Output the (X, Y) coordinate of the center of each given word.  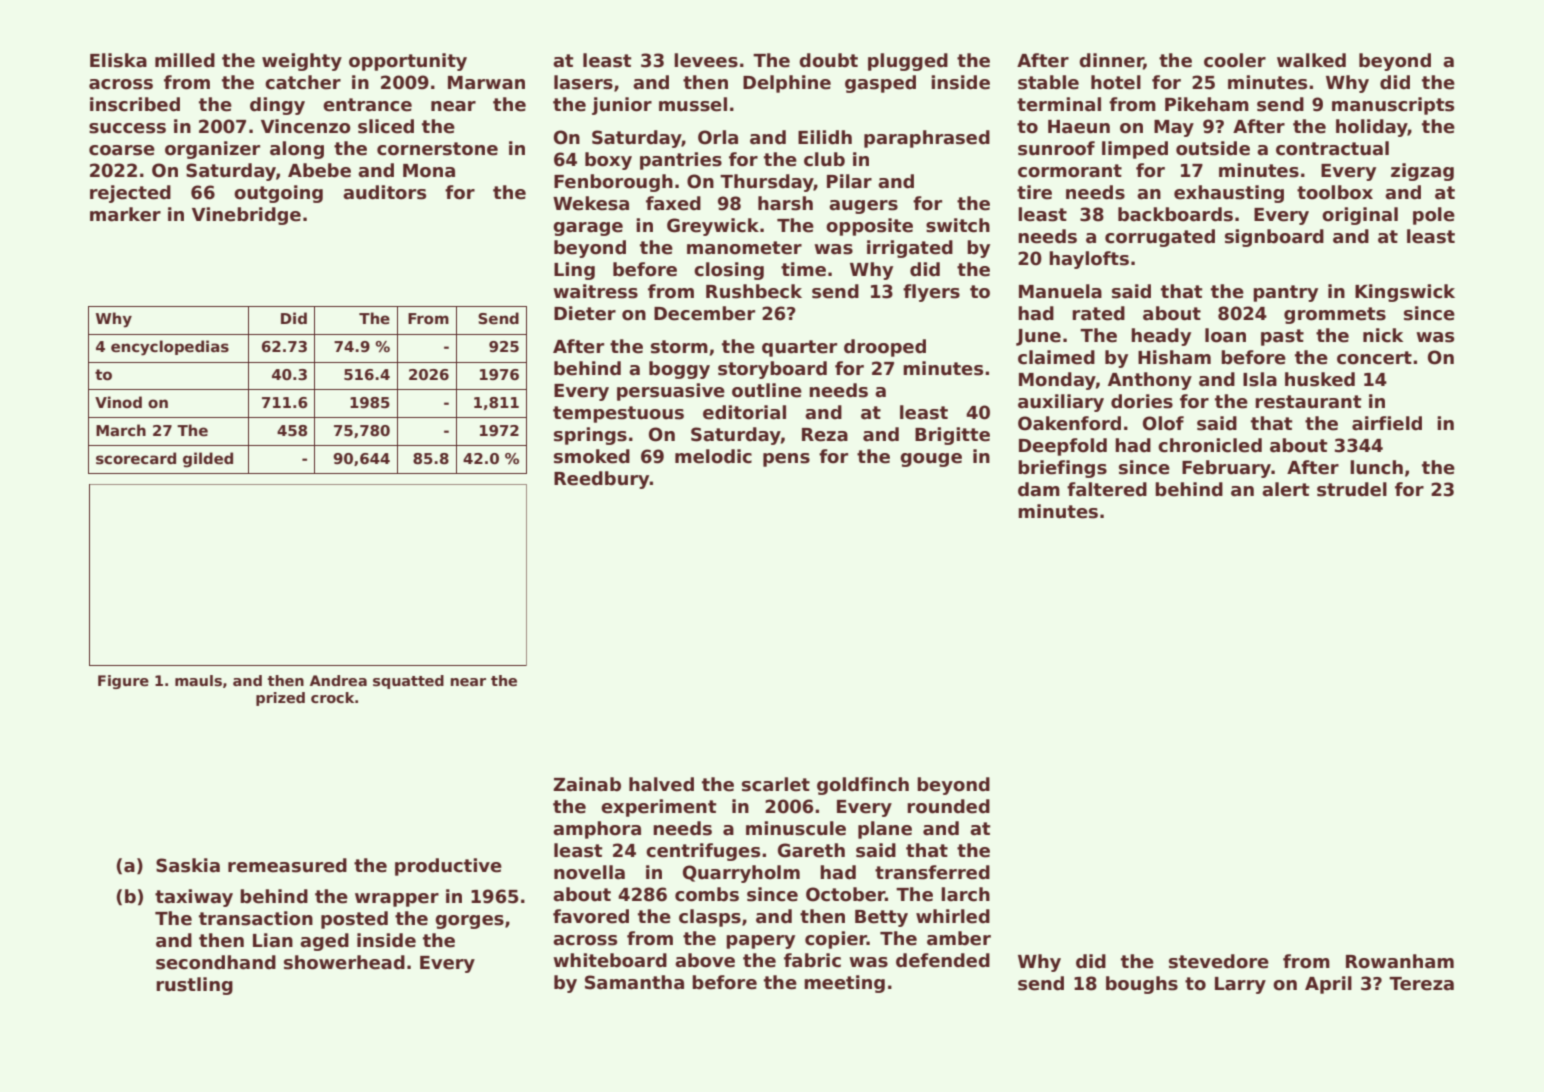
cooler (1235, 60)
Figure (123, 682)
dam (1039, 489)
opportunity (408, 62)
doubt (828, 60)
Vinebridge (246, 216)
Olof (1163, 423)
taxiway (194, 898)
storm (679, 347)
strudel (1352, 489)
